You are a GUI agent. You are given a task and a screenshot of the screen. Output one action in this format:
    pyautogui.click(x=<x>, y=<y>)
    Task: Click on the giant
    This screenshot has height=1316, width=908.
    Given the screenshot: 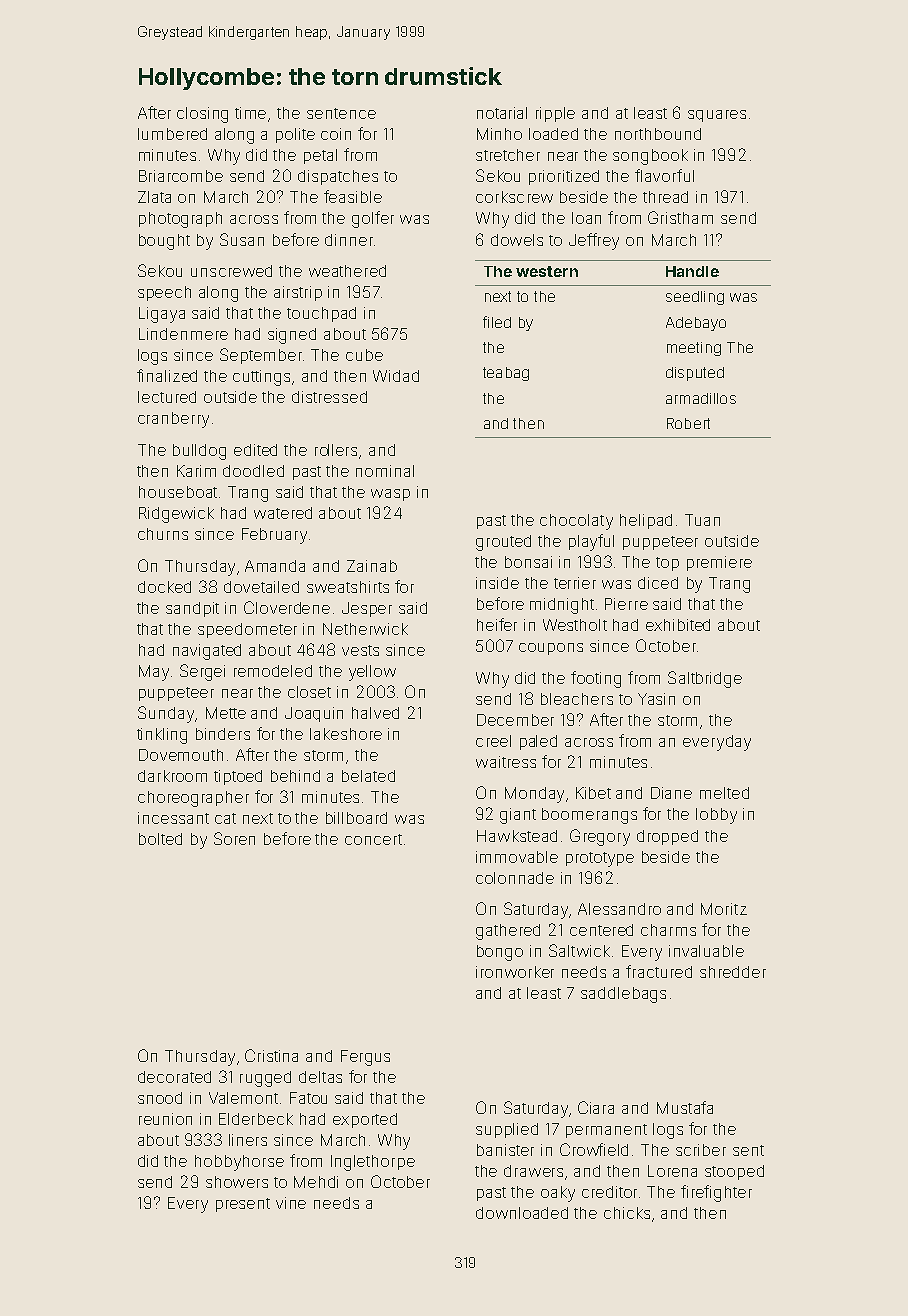 What is the action you would take?
    pyautogui.click(x=518, y=816)
